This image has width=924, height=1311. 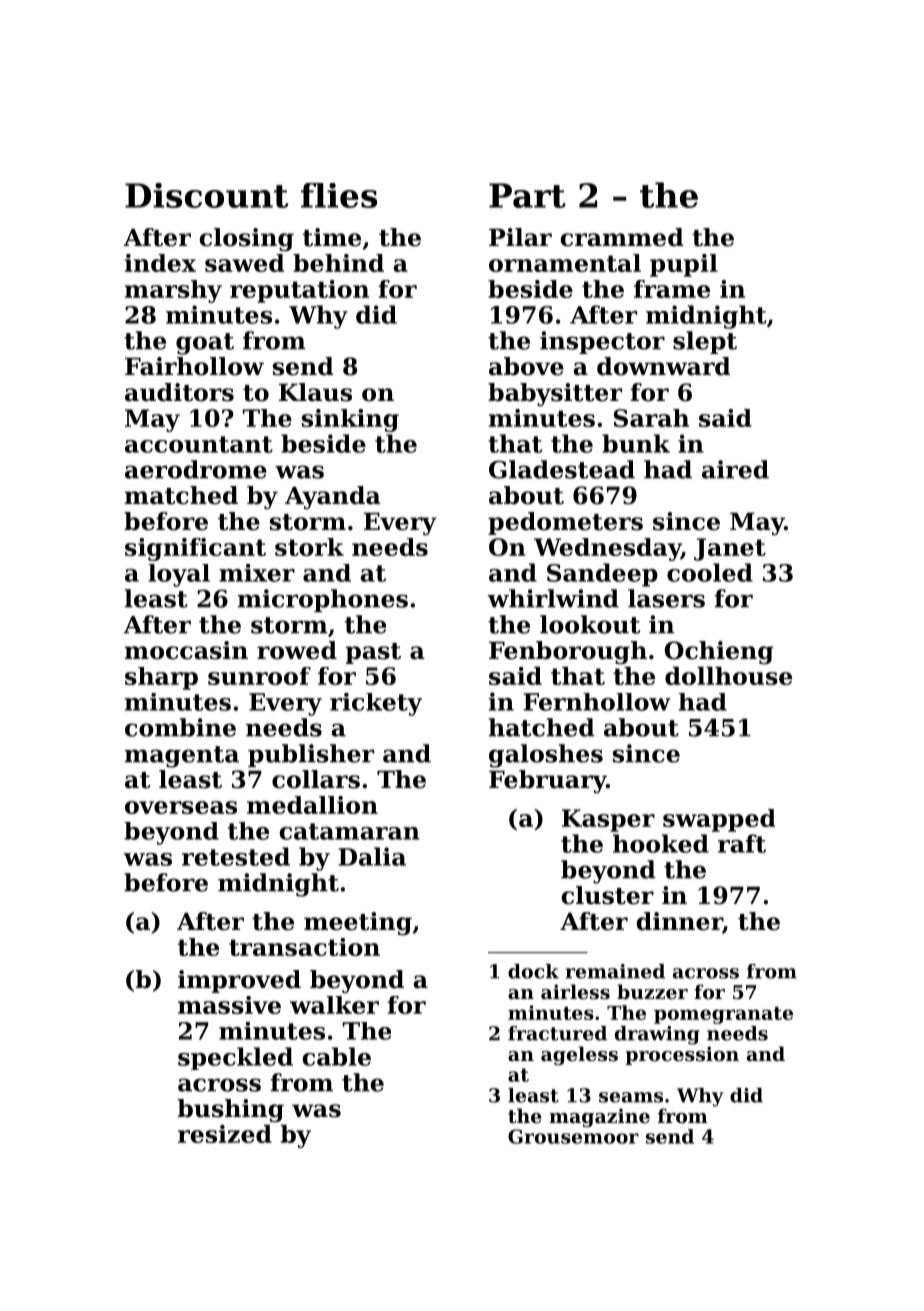 I want to click on overseas, so click(x=181, y=807).
